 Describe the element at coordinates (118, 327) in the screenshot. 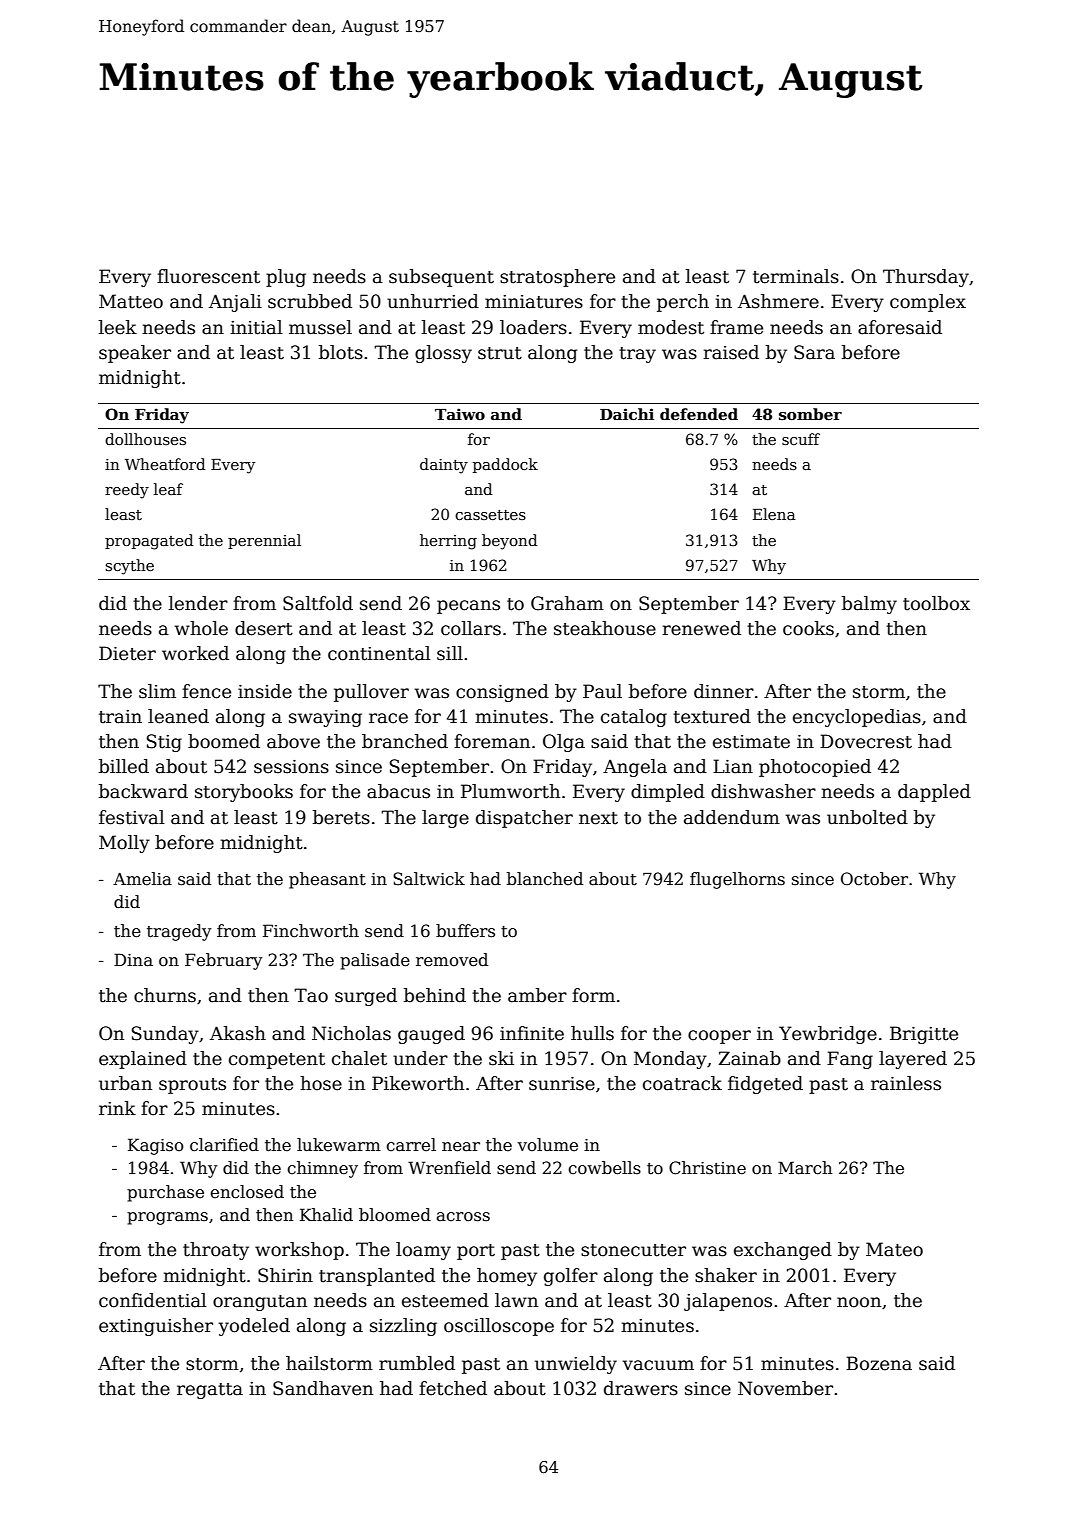

I see `leek` at that location.
